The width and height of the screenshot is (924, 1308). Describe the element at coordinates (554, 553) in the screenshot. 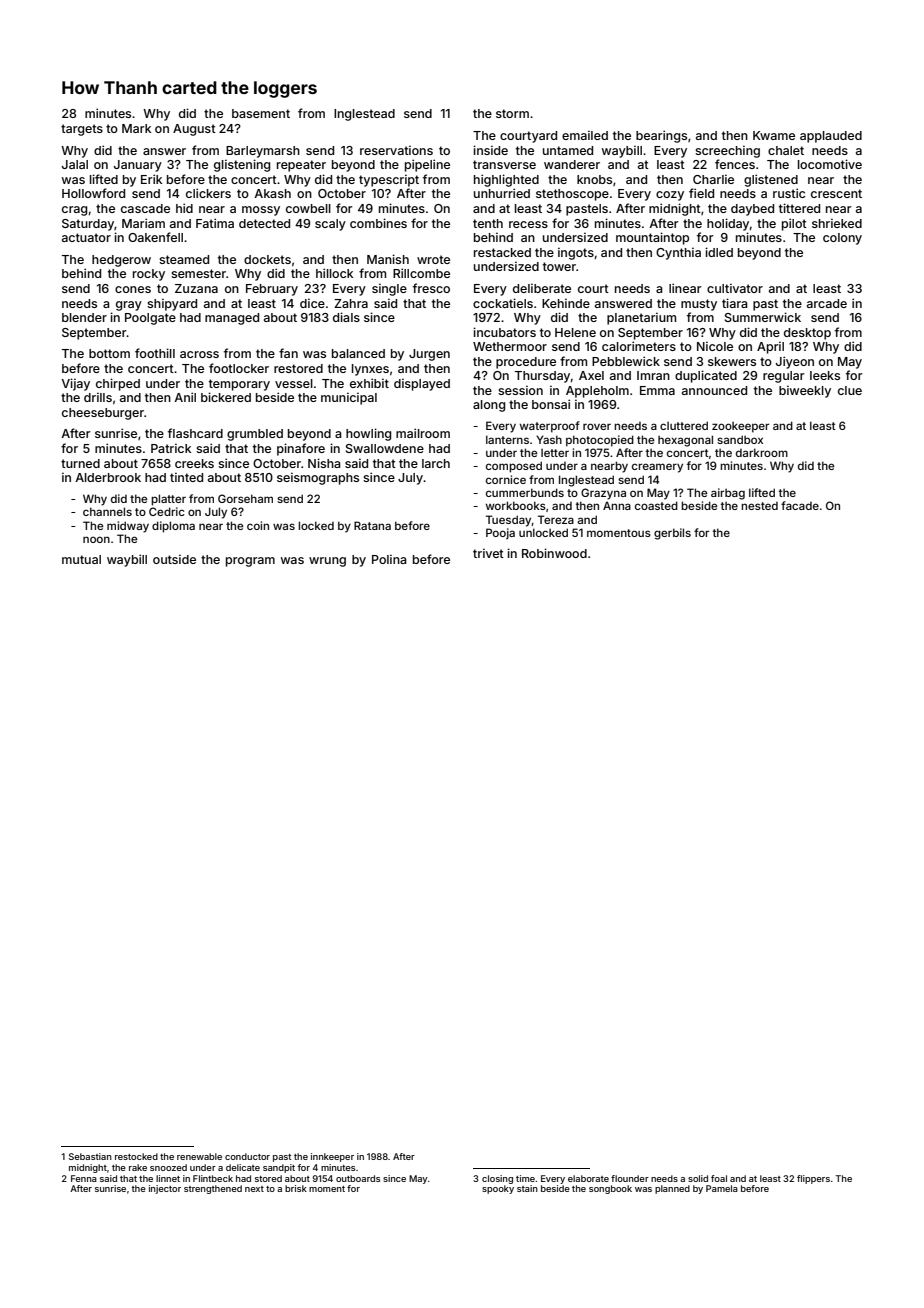

I see `Robinwood` at that location.
